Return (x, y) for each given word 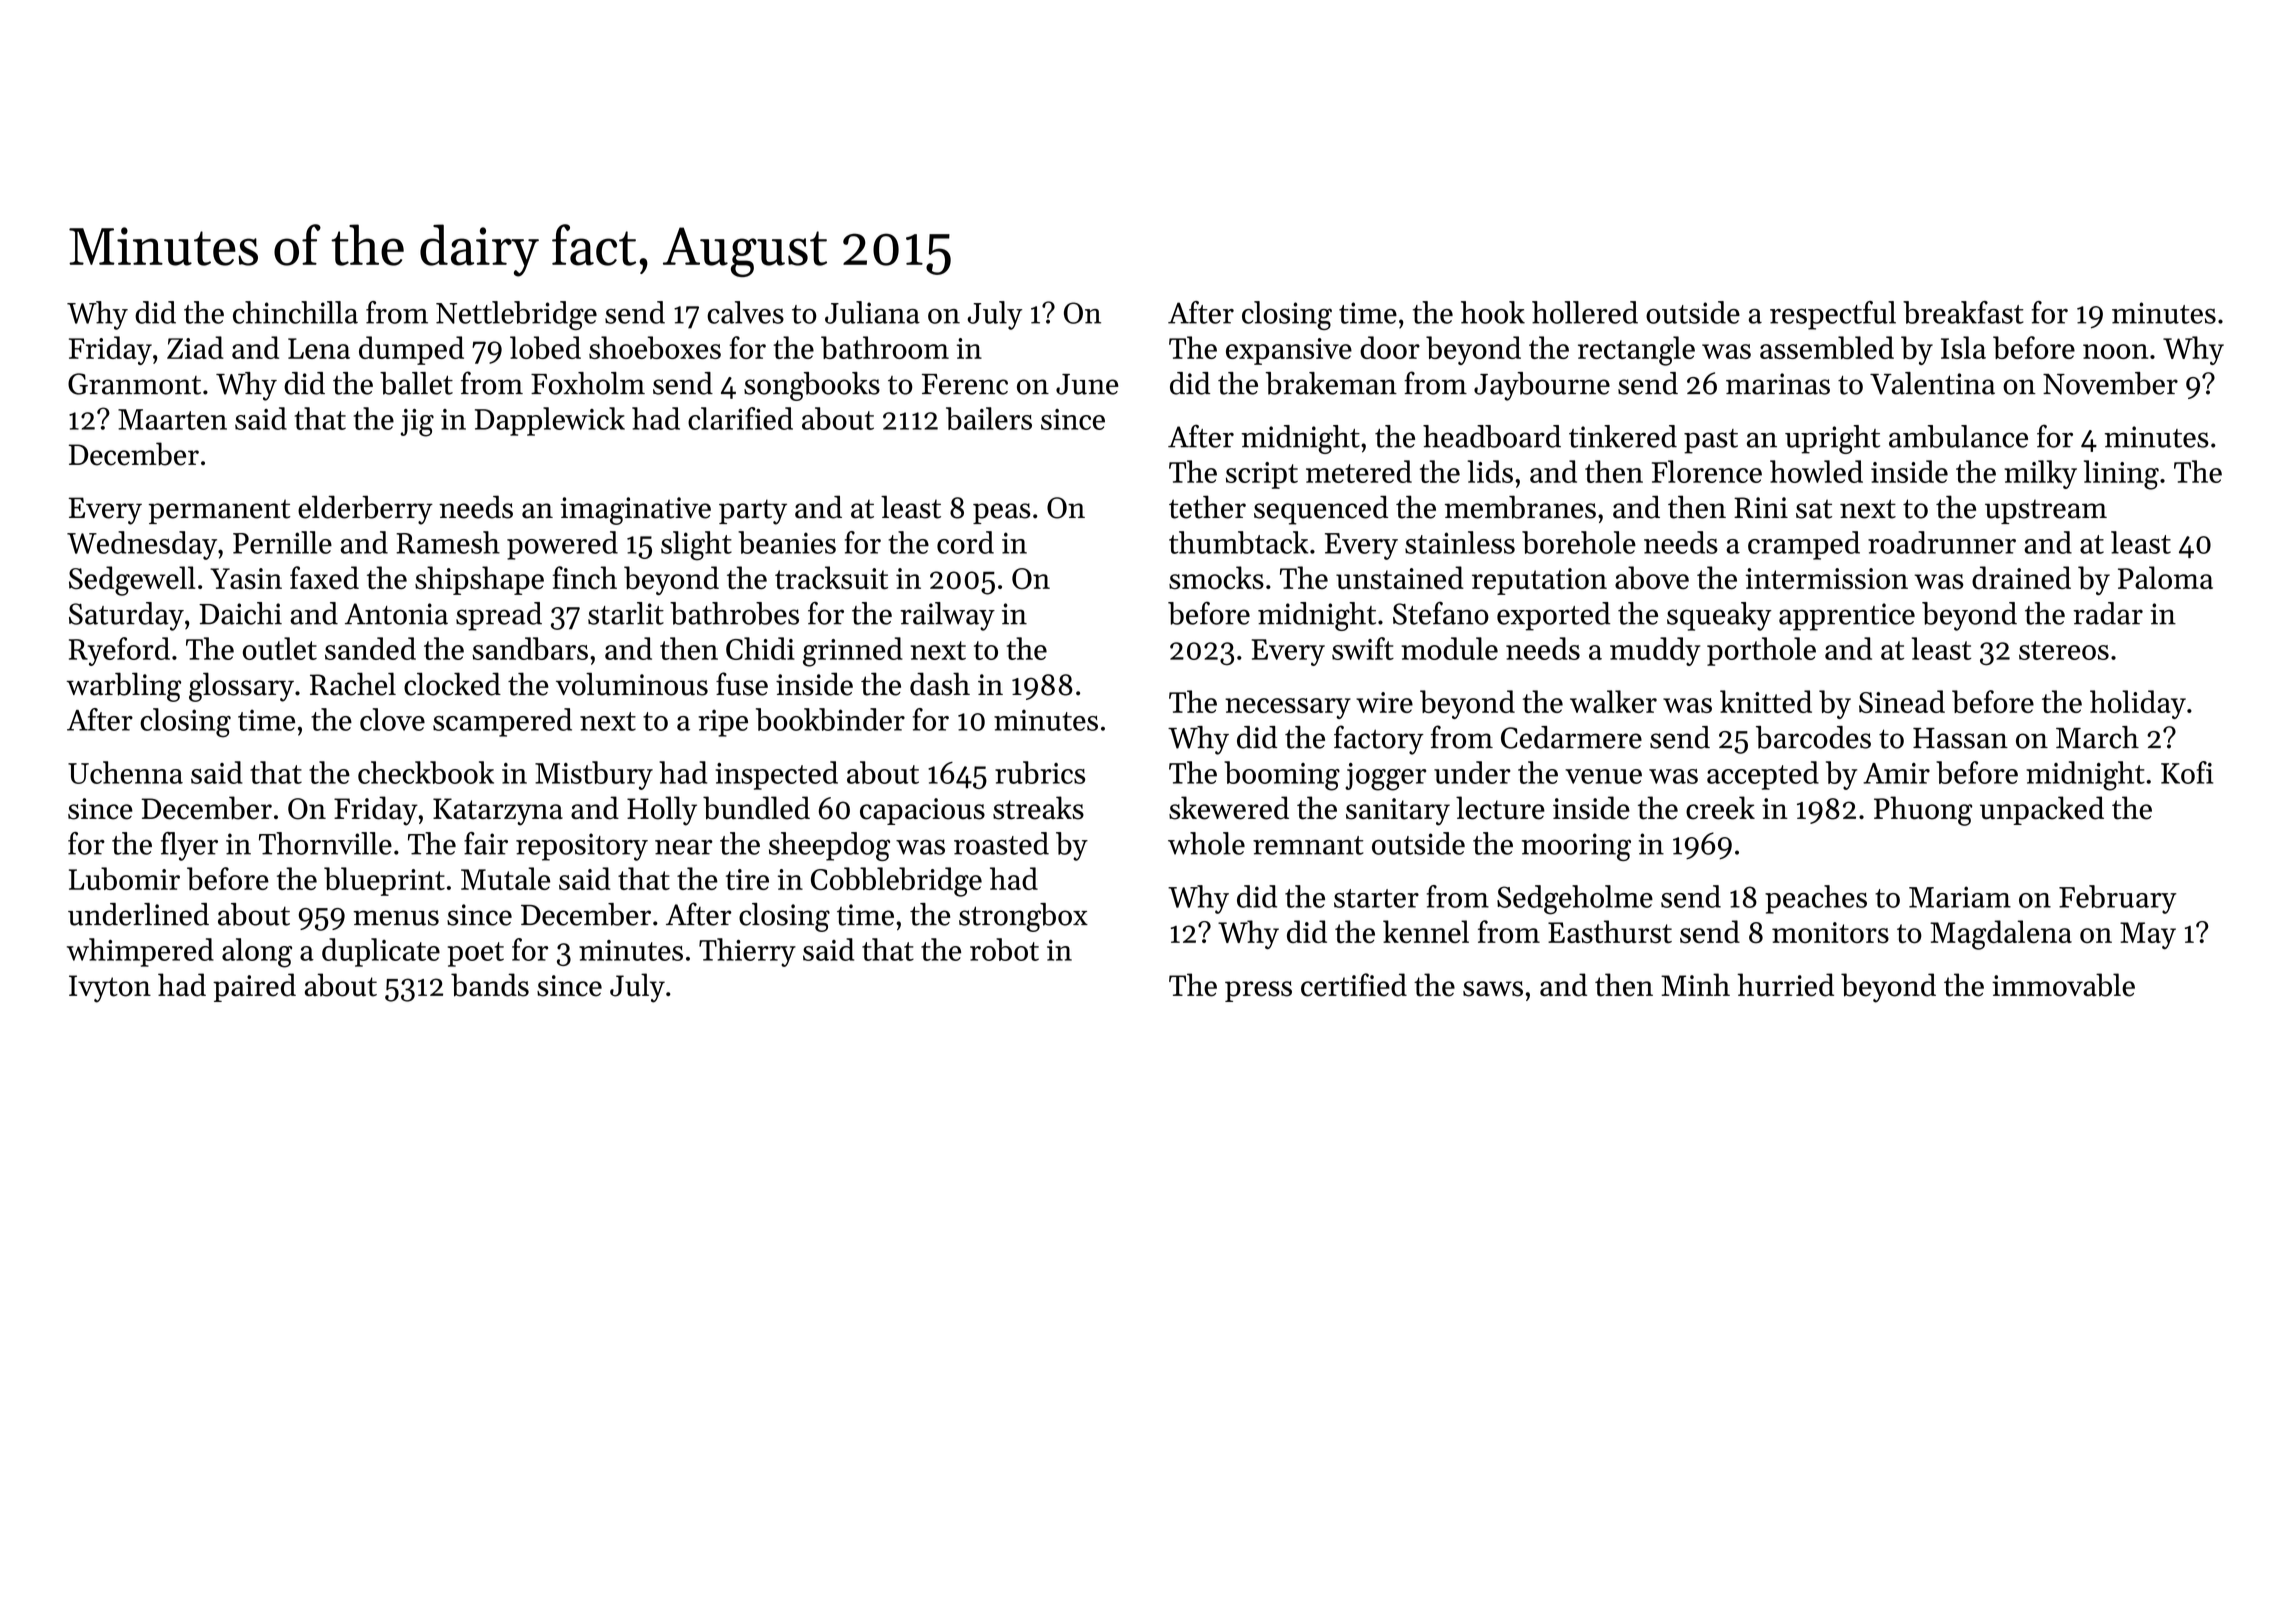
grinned (853, 652)
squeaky (1719, 616)
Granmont (134, 384)
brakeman (1331, 383)
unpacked (2042, 810)
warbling (123, 687)
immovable (2063, 985)
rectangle (1636, 351)
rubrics (1040, 772)
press (1258, 991)
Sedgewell (132, 581)
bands (490, 985)
